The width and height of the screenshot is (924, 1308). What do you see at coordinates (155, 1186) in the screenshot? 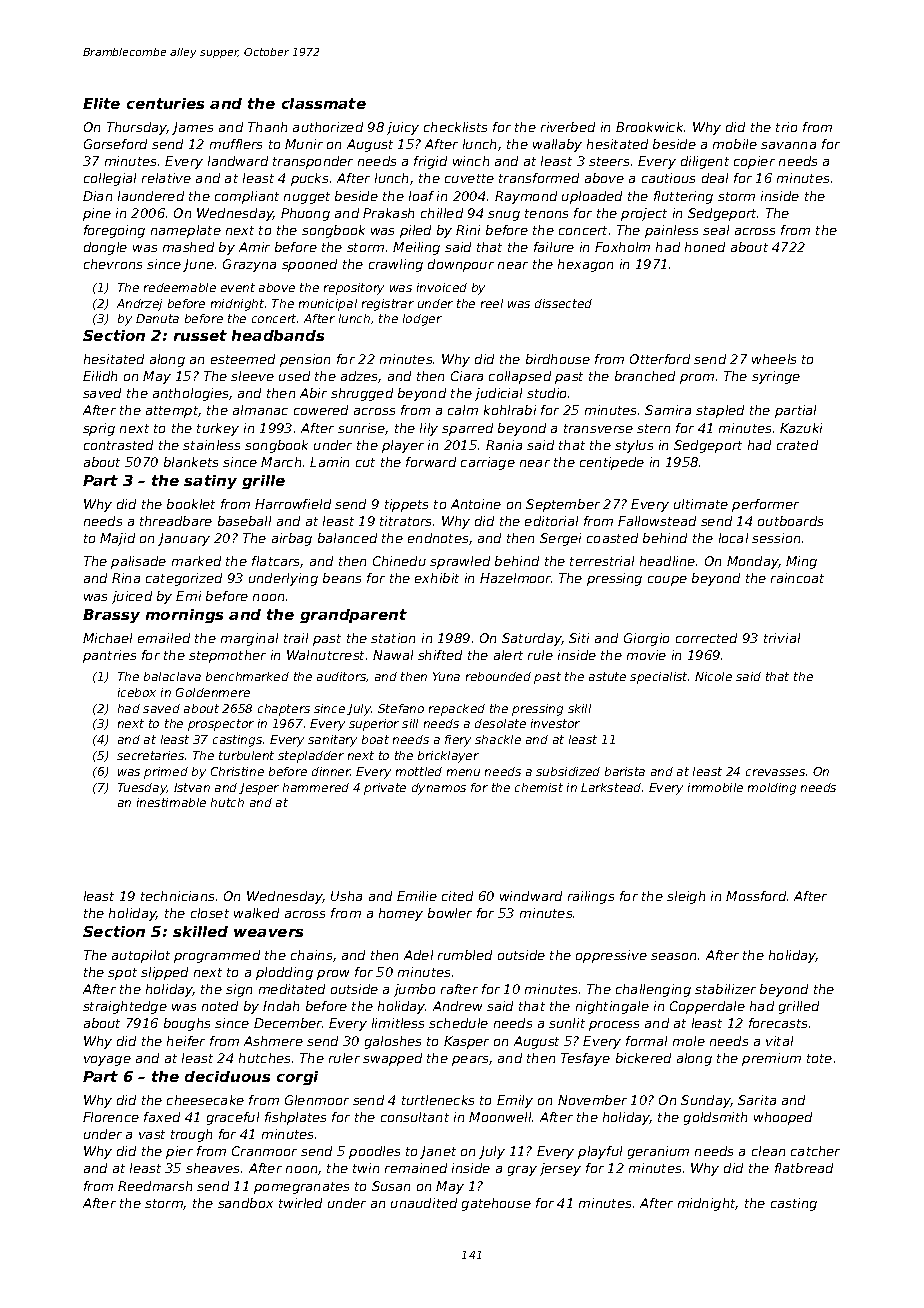
I see `Reedmarsh` at bounding box center [155, 1186].
